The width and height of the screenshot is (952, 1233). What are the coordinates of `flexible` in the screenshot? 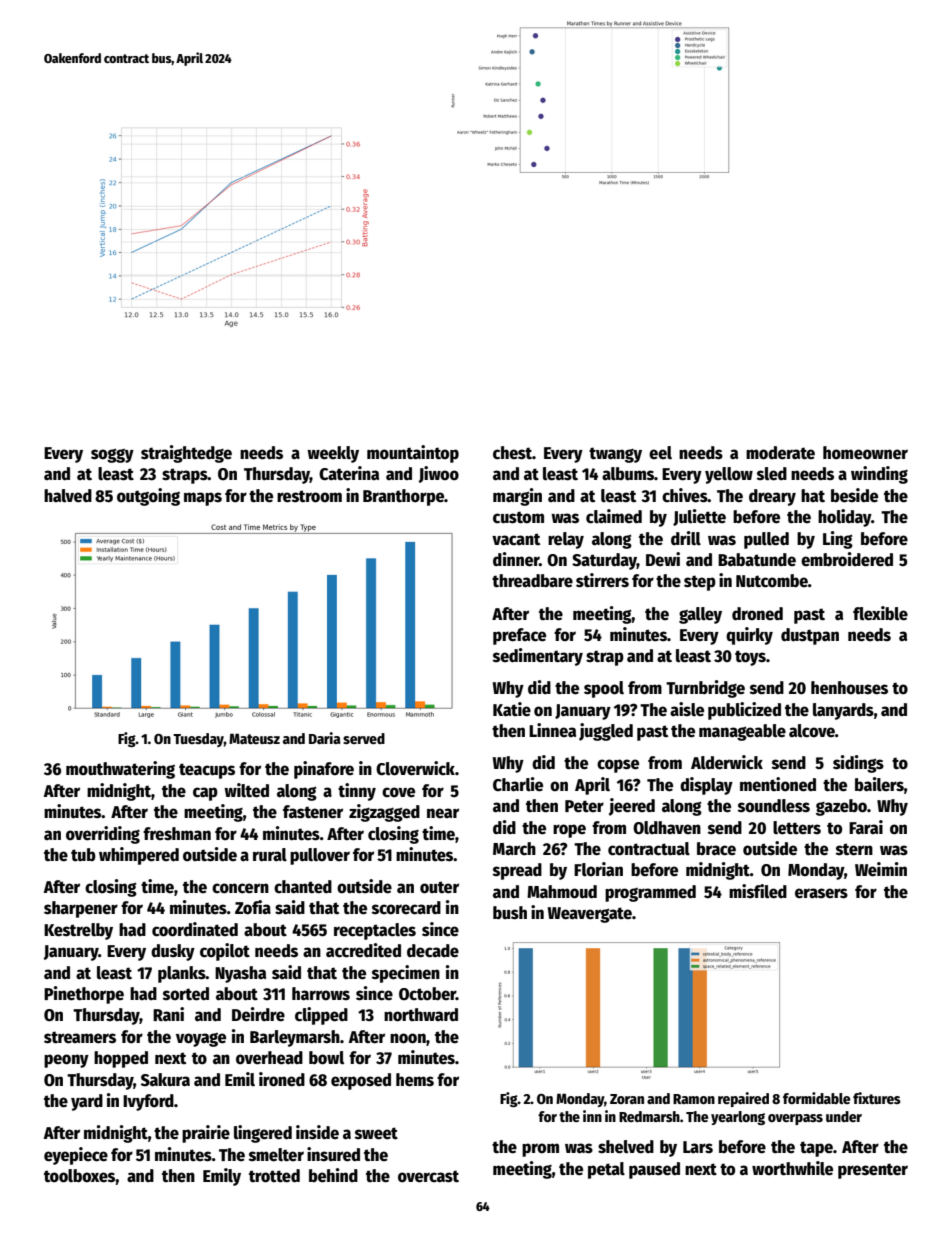 It's located at (880, 613).
